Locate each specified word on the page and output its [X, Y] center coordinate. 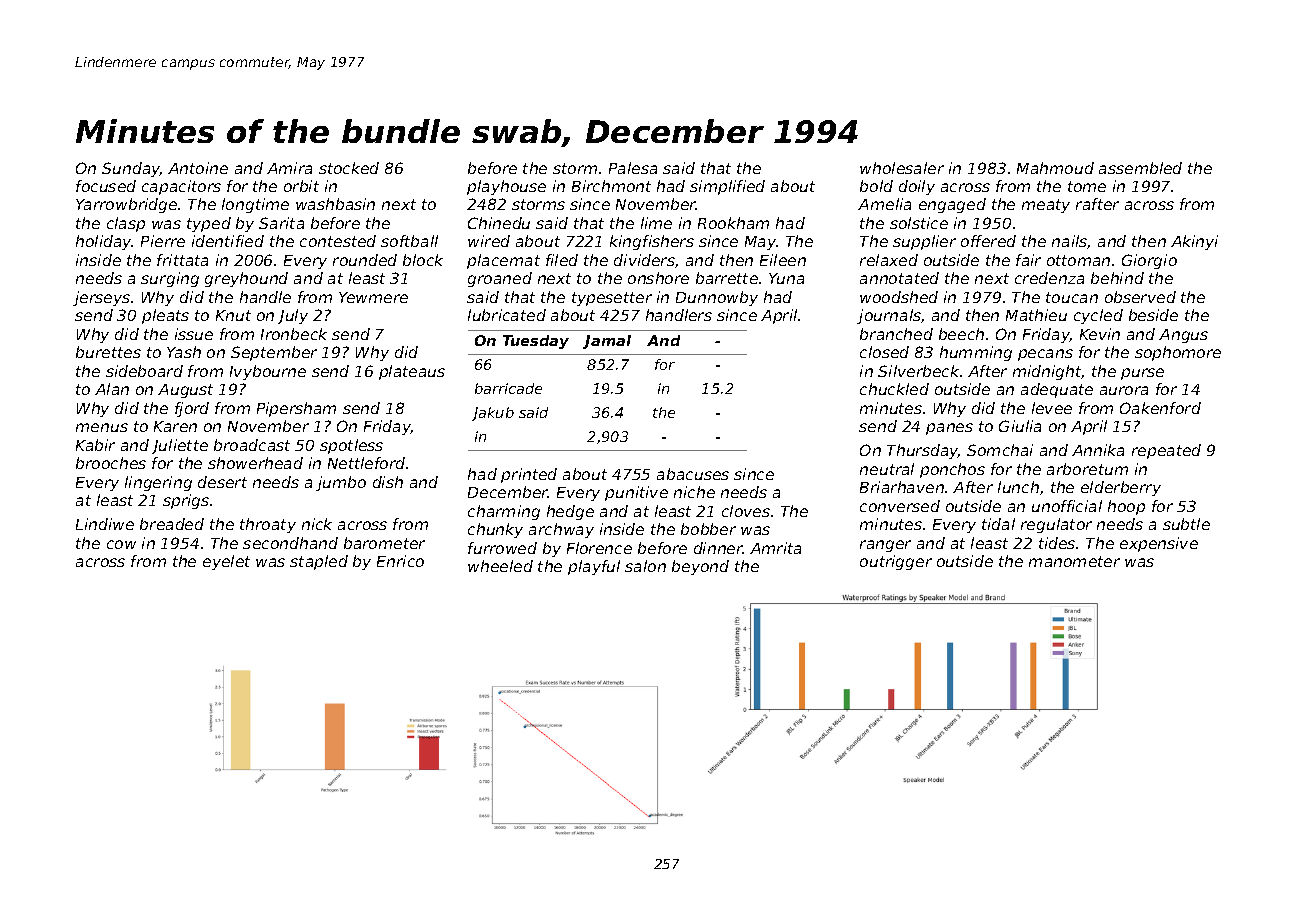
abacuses [693, 474]
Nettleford [366, 463]
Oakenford [1160, 408]
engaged [952, 205]
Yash [184, 352]
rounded [365, 260]
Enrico [400, 561]
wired [489, 241]
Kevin [1100, 334]
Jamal [607, 342]
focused [106, 186]
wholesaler [902, 168]
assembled [1140, 168]
